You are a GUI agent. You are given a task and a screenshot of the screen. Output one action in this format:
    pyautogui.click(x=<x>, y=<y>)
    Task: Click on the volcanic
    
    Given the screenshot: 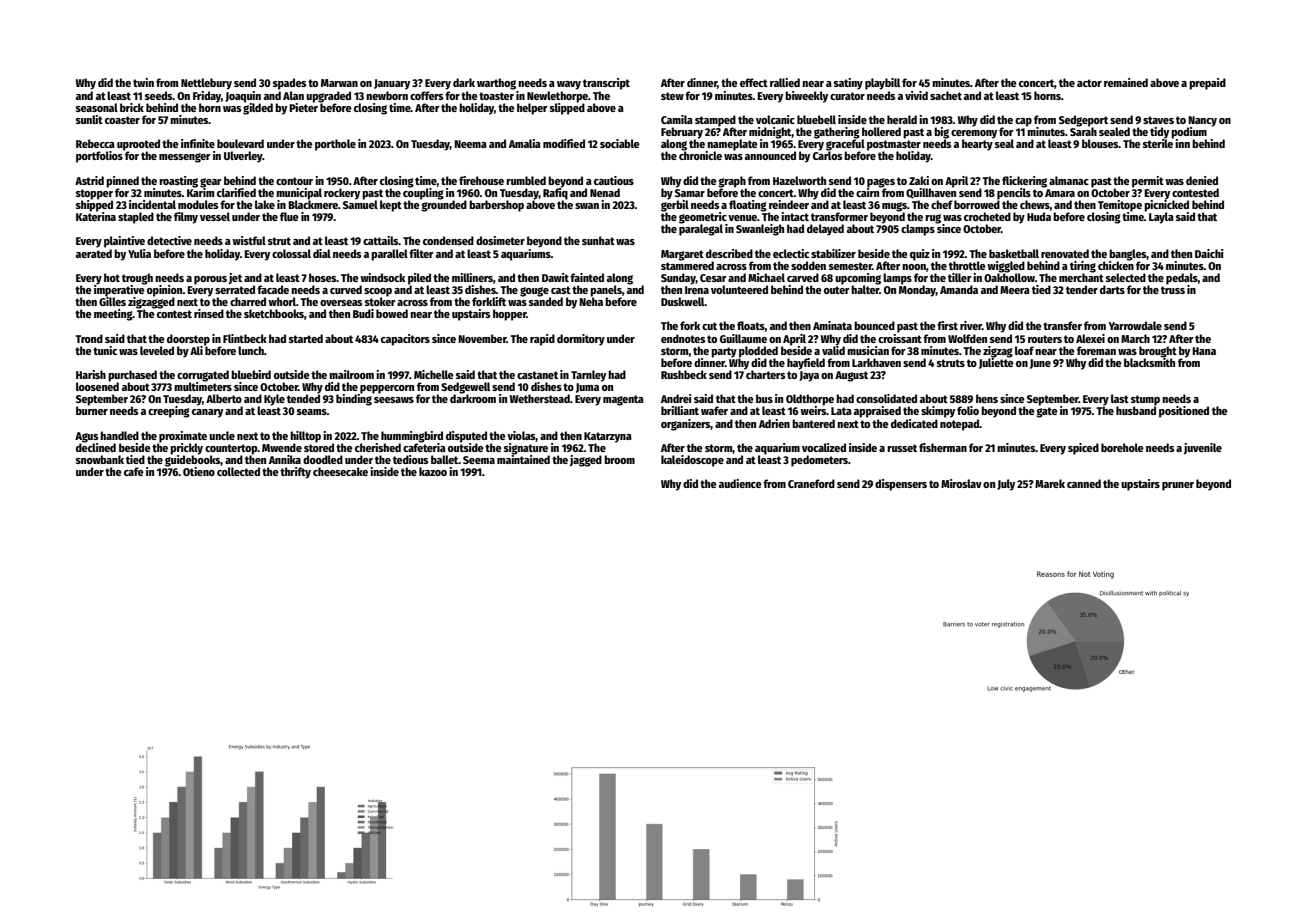 What is the action you would take?
    pyautogui.click(x=775, y=119)
